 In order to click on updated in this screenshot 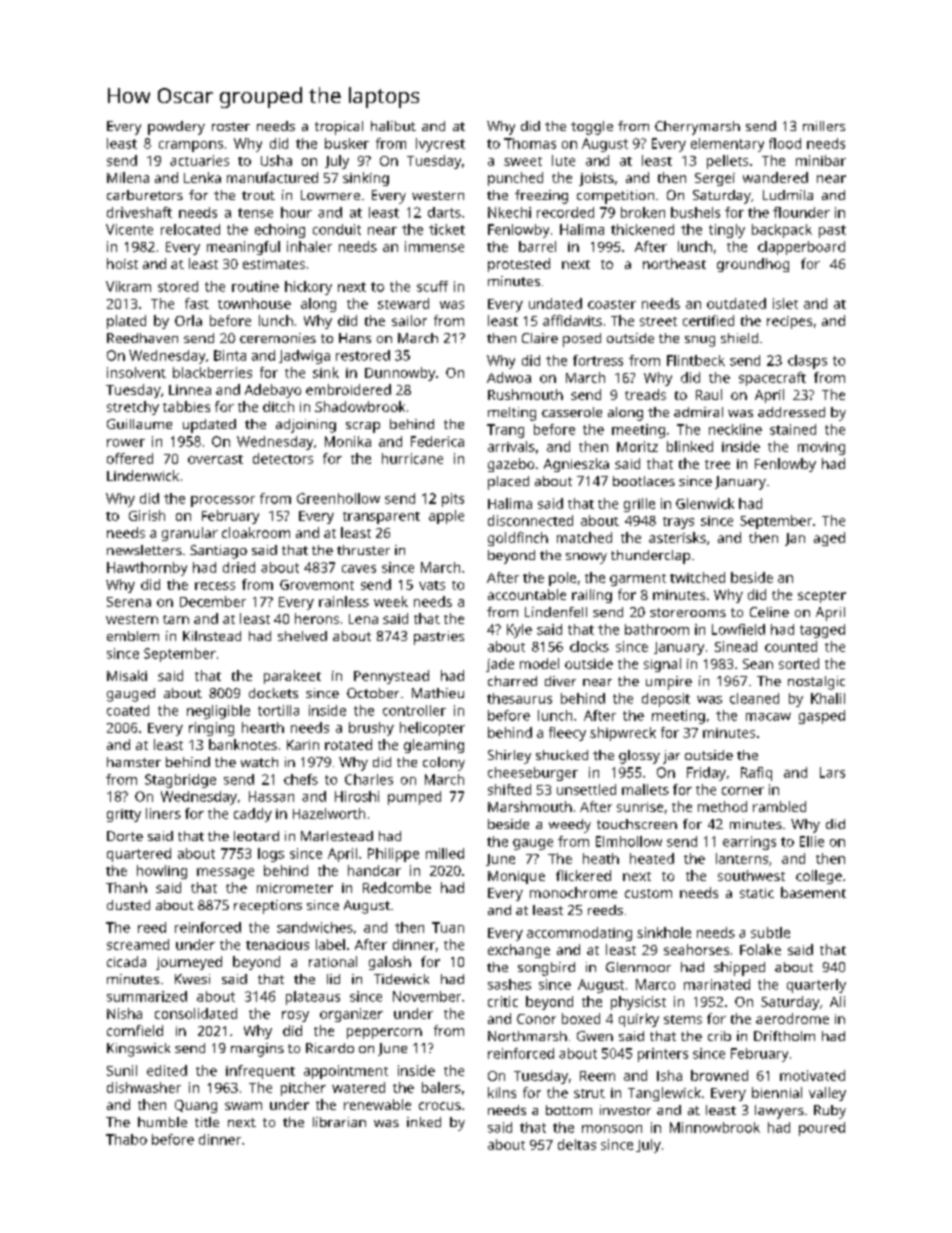, I will do `click(209, 426)`.
